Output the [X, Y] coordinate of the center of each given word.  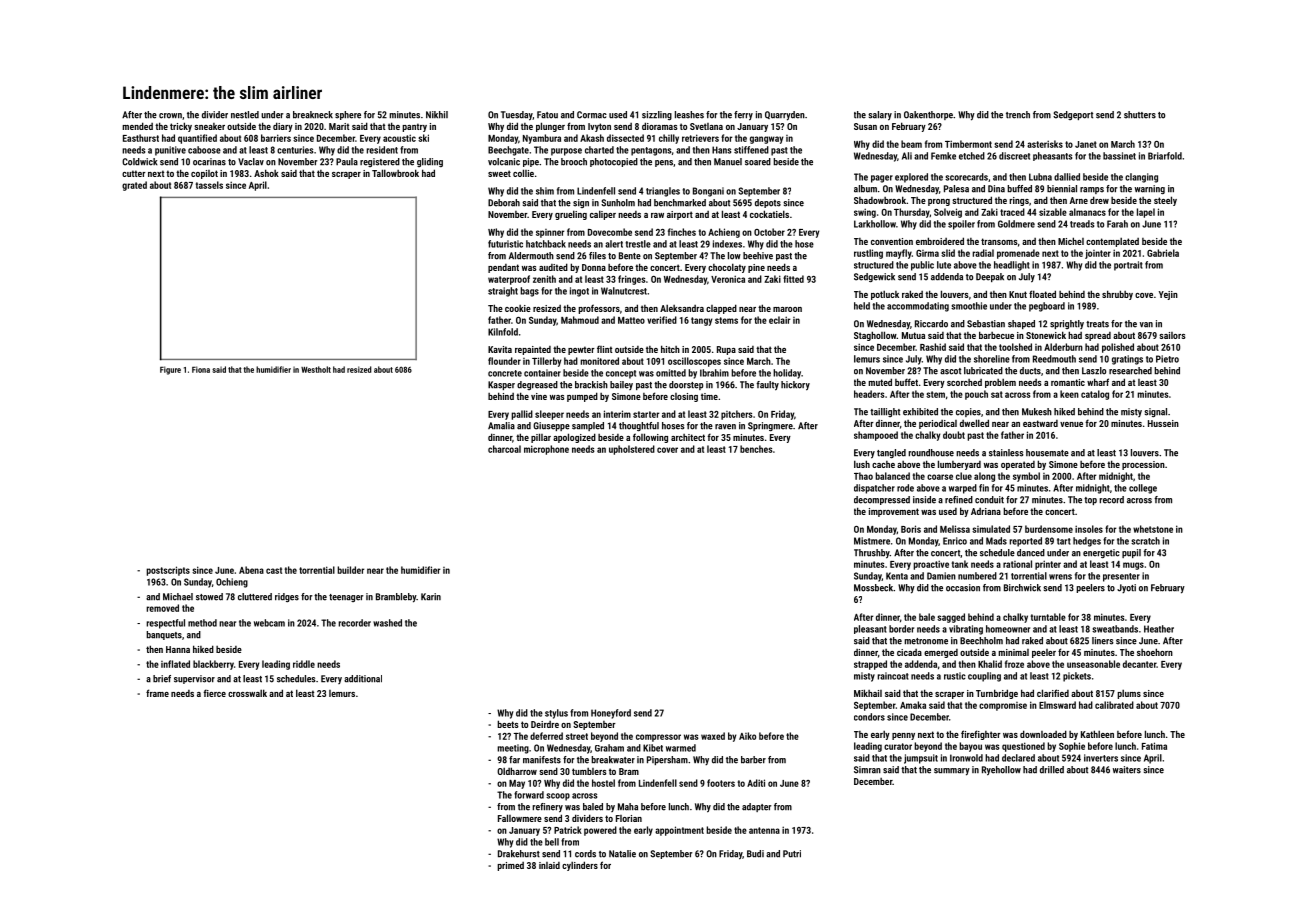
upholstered [632, 450]
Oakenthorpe [928, 115]
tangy [701, 321]
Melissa [955, 529]
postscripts [168, 571]
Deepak [990, 277]
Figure [170, 370]
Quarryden [785, 116]
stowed [209, 597]
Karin [431, 597]
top [1090, 501]
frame [157, 693]
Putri [792, 854]
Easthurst [141, 138]
